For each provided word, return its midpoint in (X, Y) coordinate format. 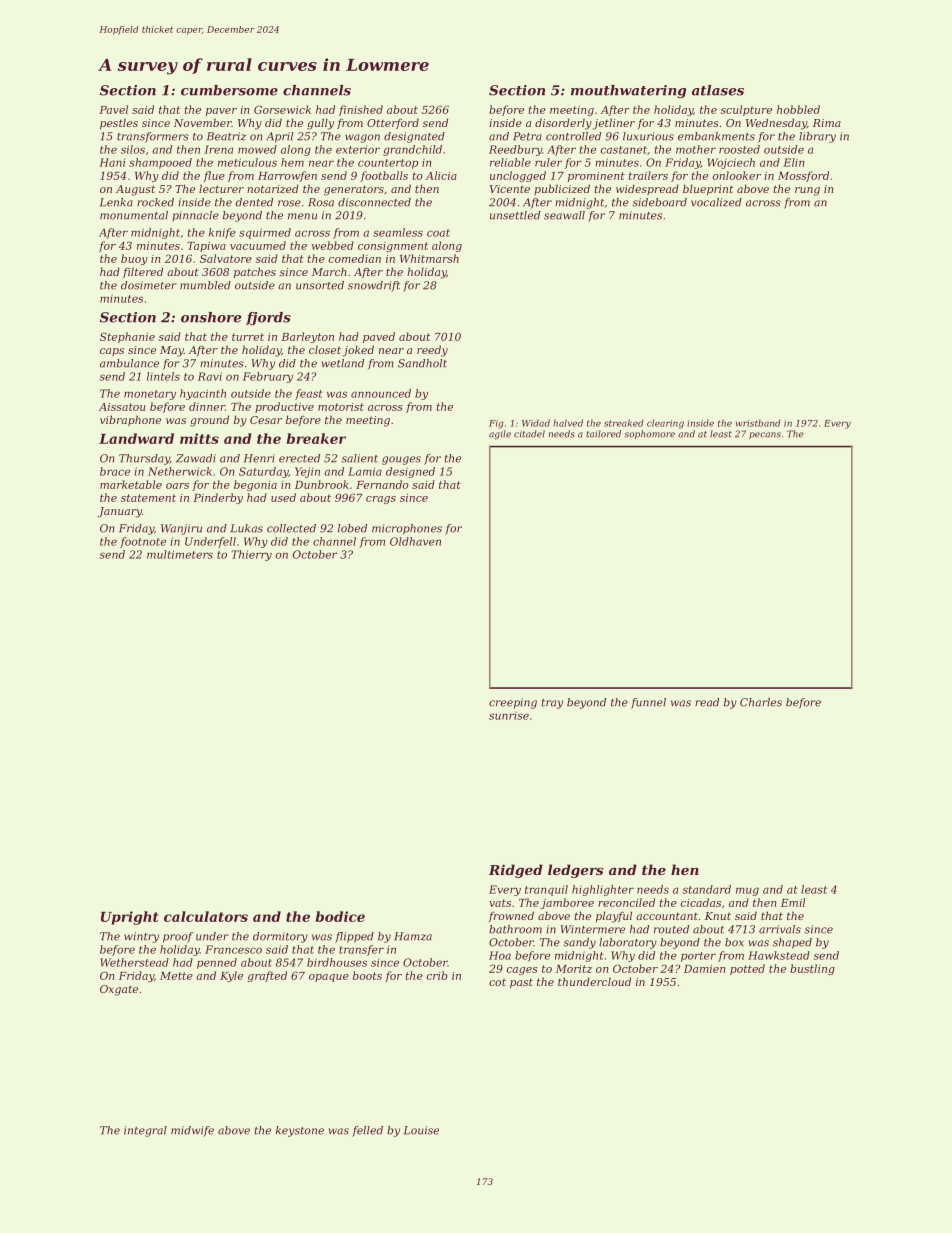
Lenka (116, 202)
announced (381, 393)
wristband (758, 423)
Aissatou (122, 407)
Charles (761, 702)
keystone (300, 1131)
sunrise (509, 715)
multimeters (180, 554)
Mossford (803, 176)
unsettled (515, 215)
